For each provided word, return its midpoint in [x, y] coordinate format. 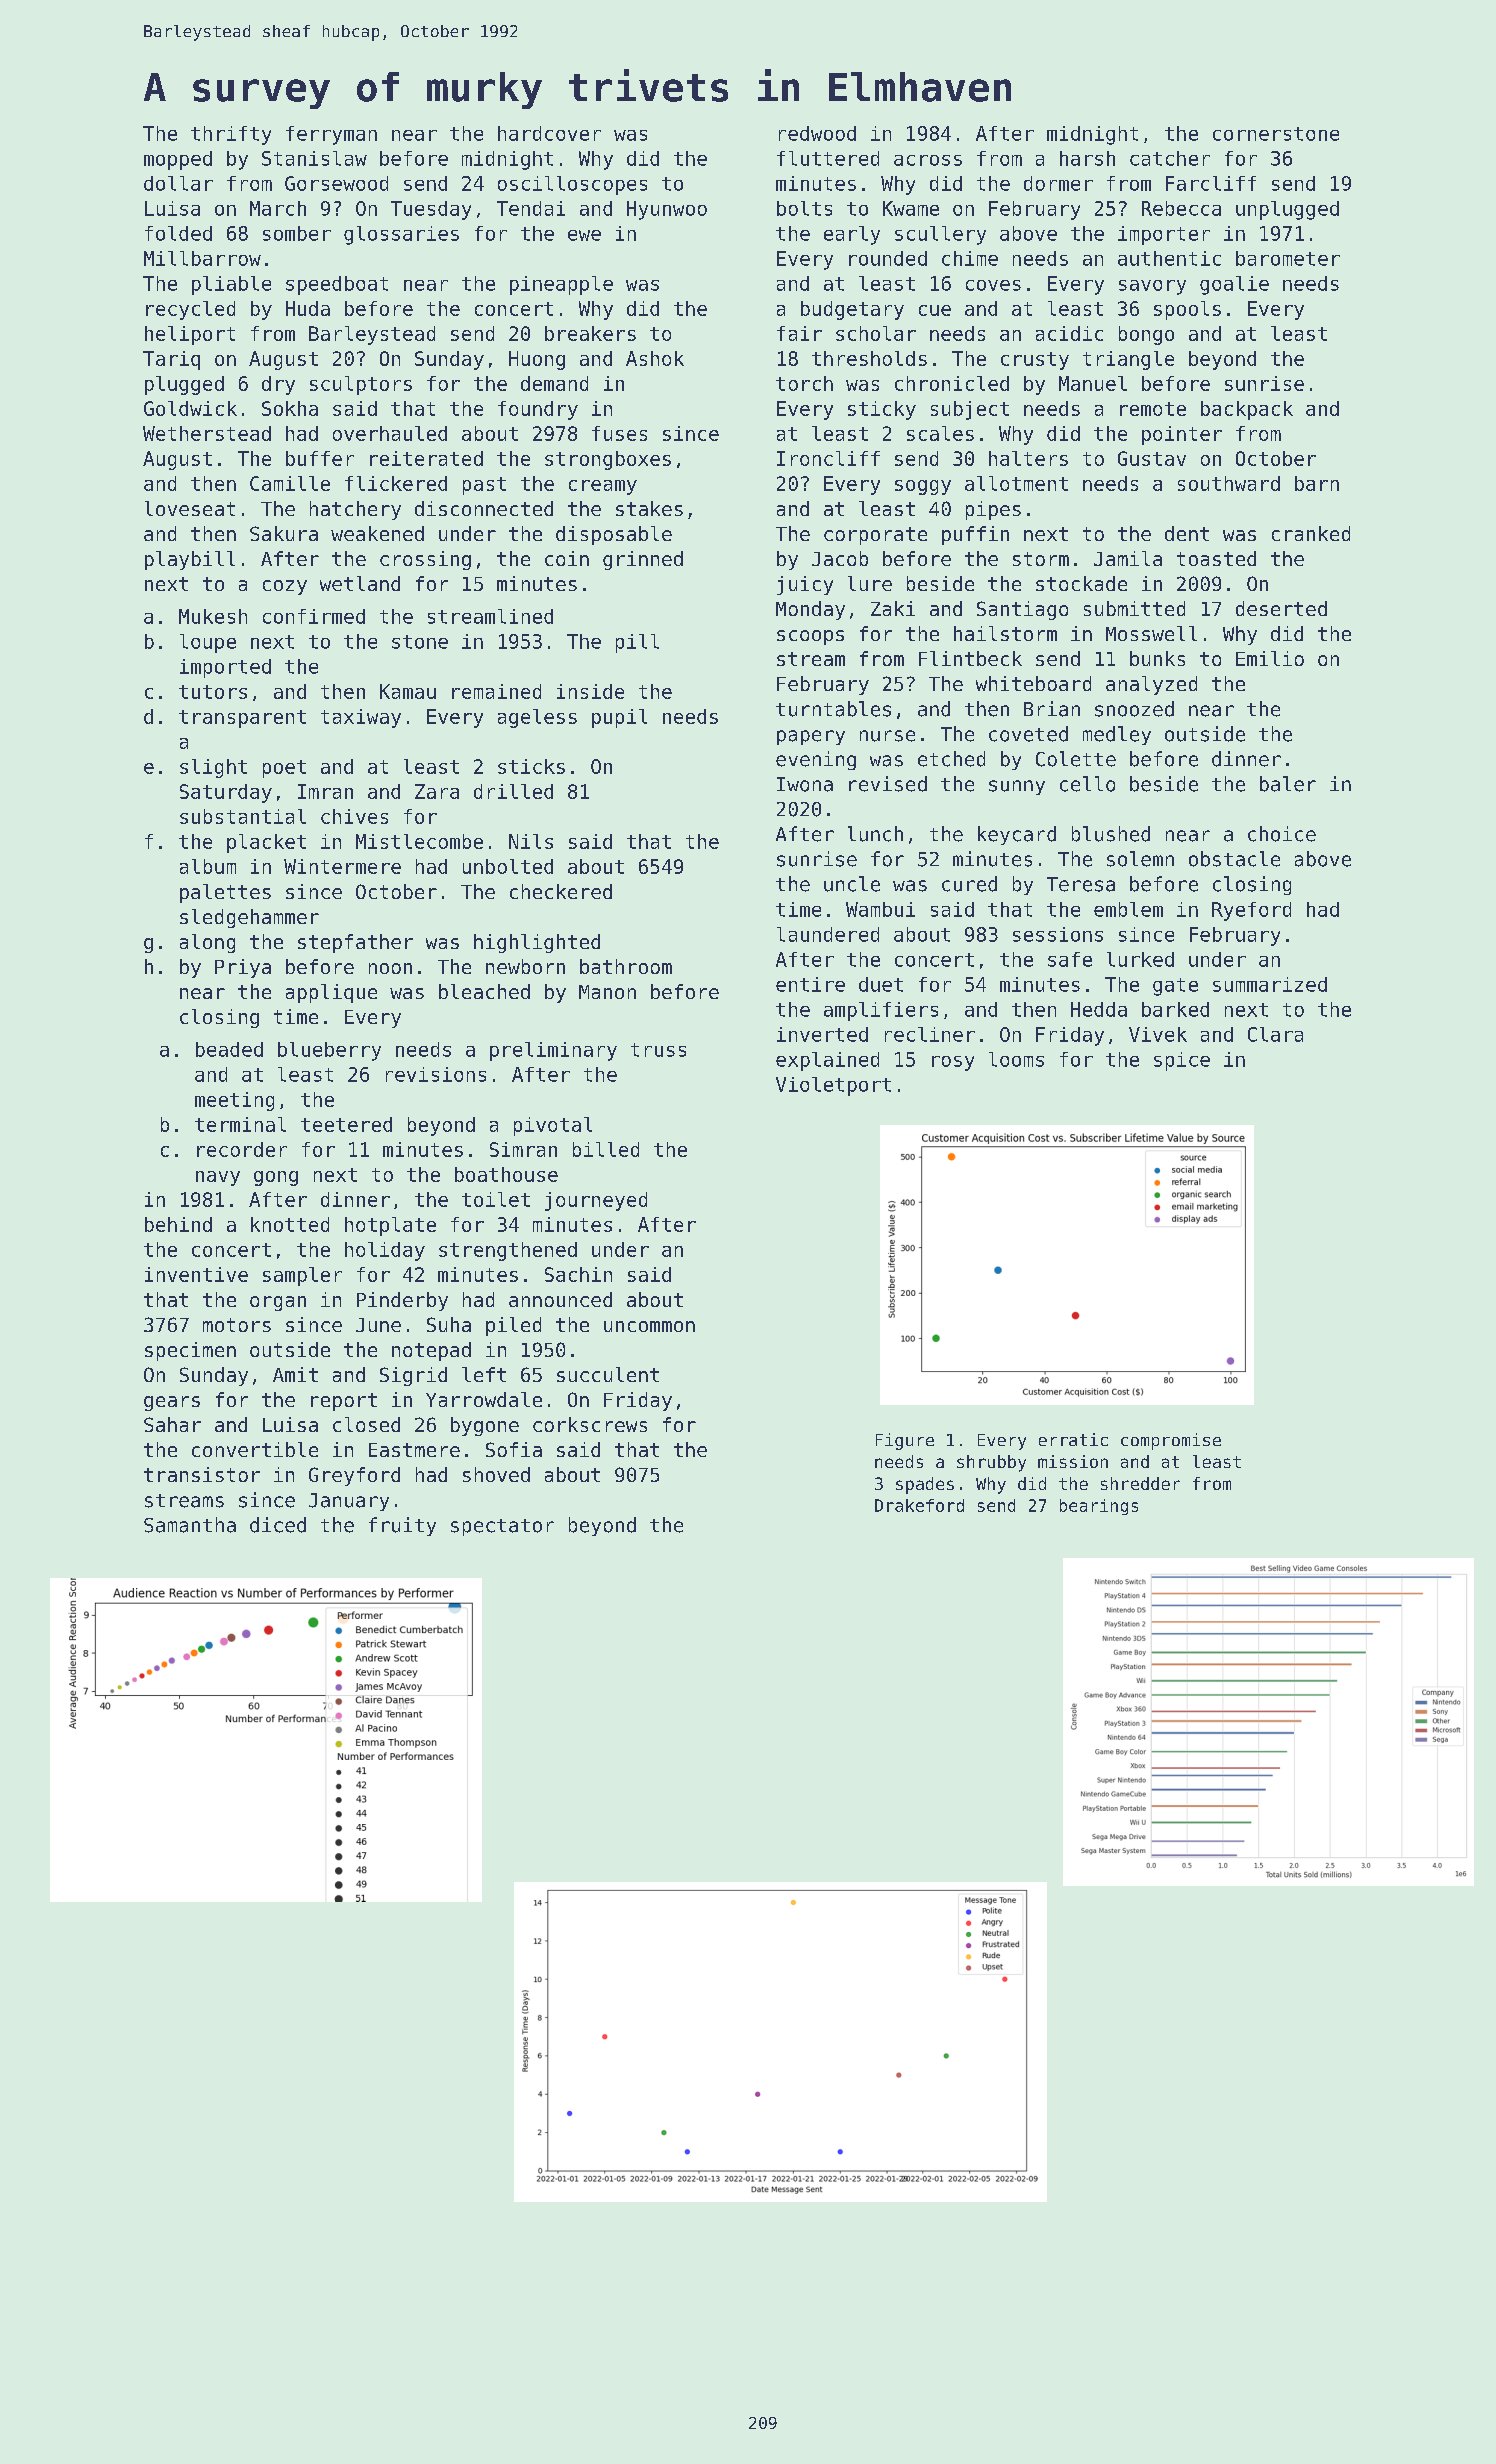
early [852, 235]
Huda [308, 308]
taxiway [361, 718]
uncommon [649, 1326]
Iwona [805, 784]
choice [1282, 834]
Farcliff [1211, 183]
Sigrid [413, 1376]
